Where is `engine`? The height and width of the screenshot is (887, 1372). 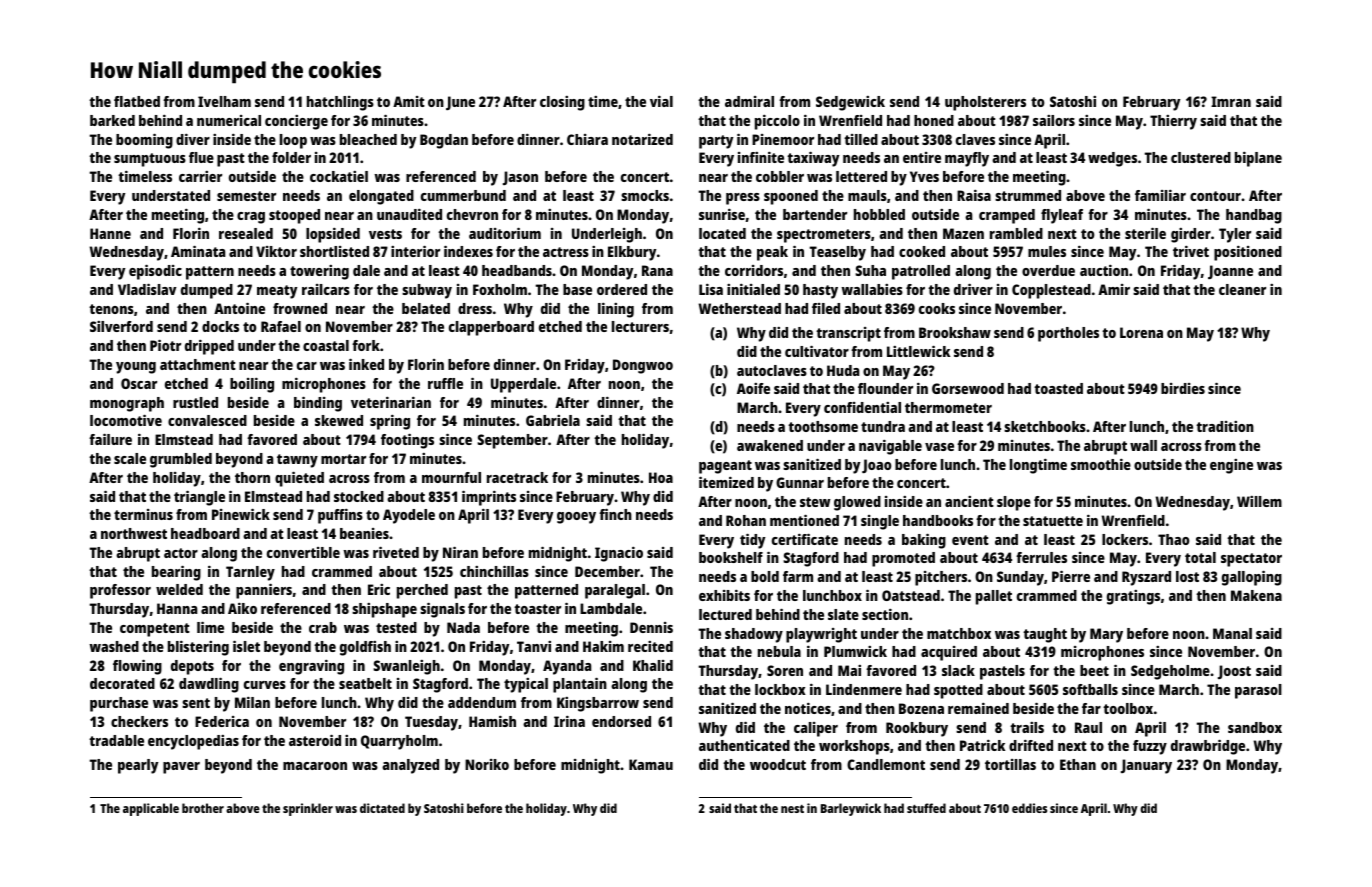
engine is located at coordinates (1231, 466).
